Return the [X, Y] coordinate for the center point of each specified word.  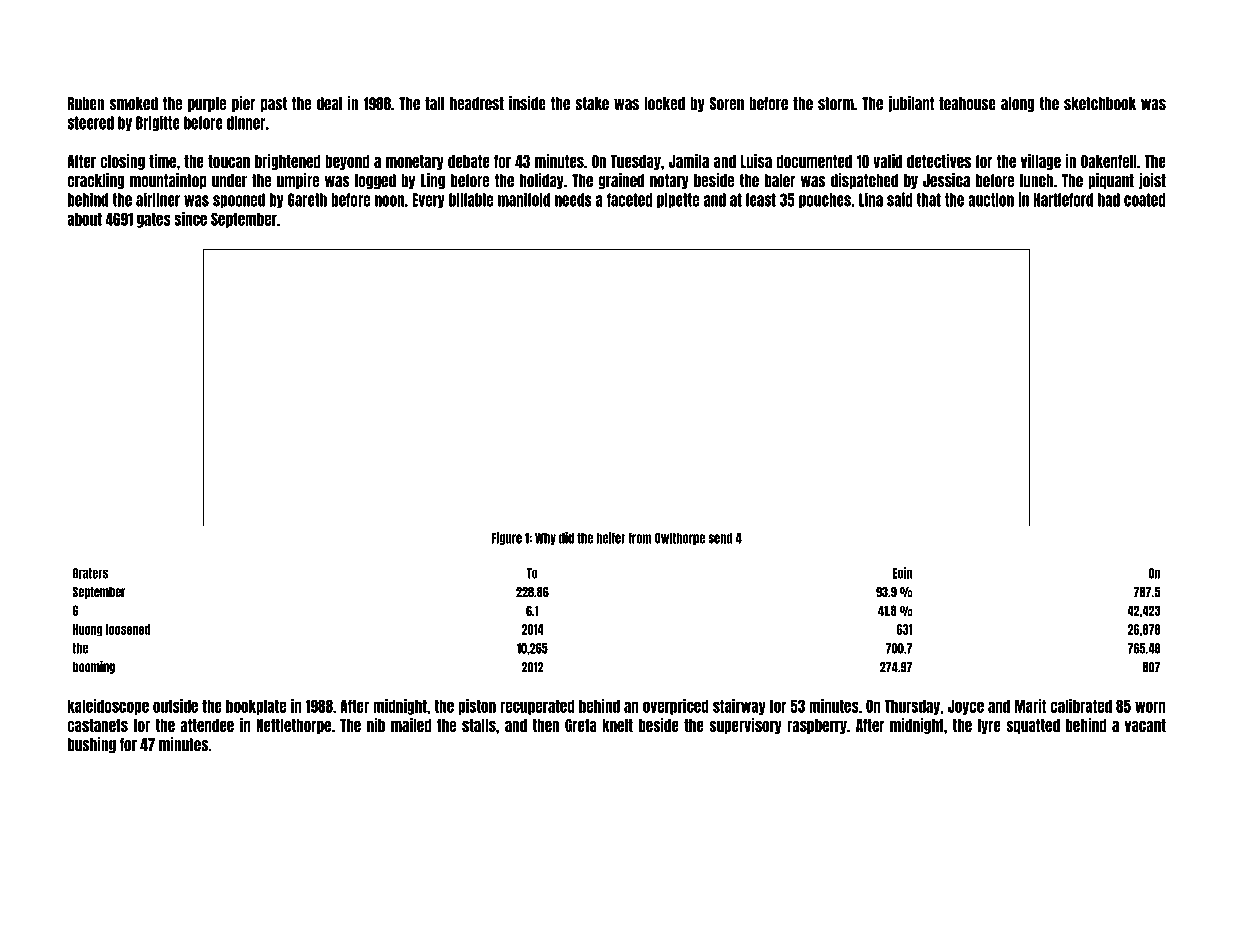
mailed [411, 725]
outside [175, 706]
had [1109, 200]
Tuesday [636, 162]
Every [428, 201]
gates [154, 220]
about [84, 219]
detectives [939, 161]
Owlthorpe [680, 539]
